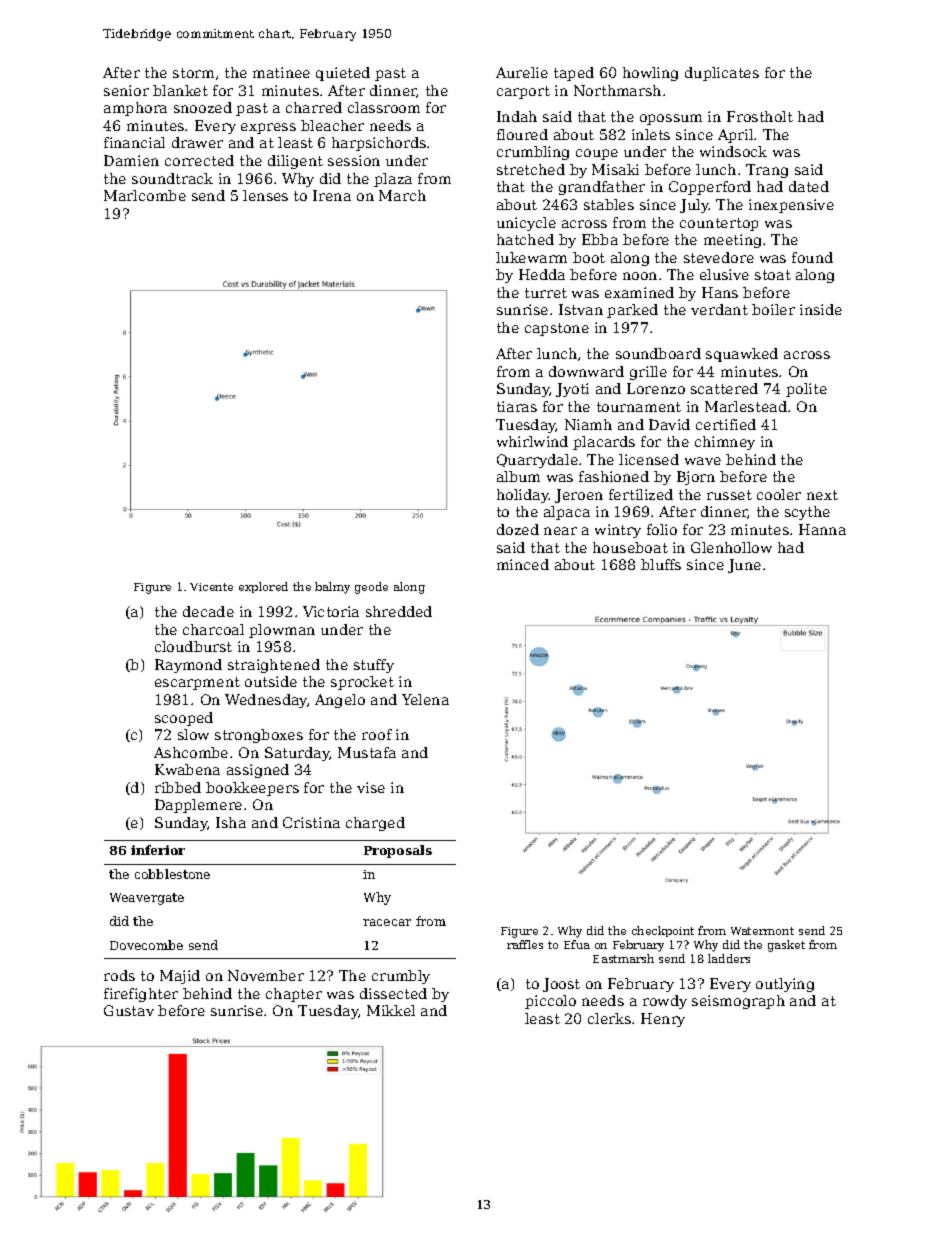 The width and height of the image is (952, 1233). Describe the element at coordinates (762, 931) in the image. I see `Watermont` at that location.
